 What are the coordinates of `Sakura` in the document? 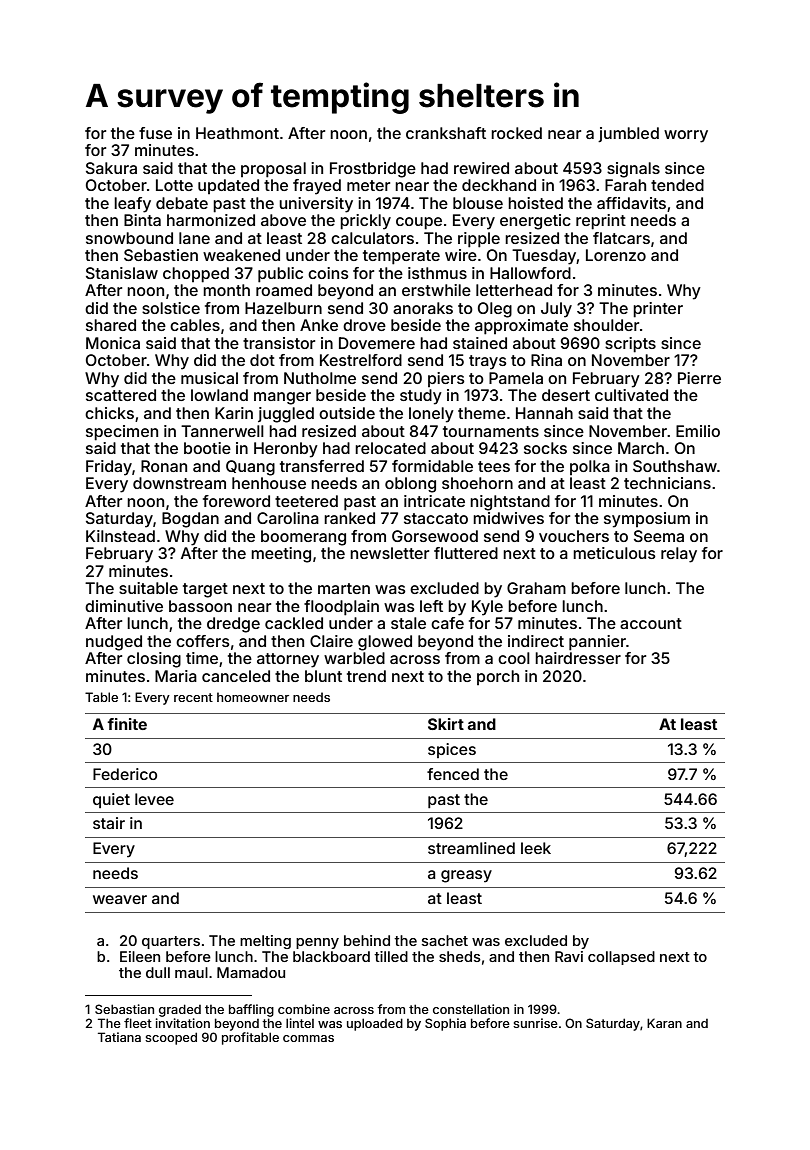 It's located at (111, 168).
